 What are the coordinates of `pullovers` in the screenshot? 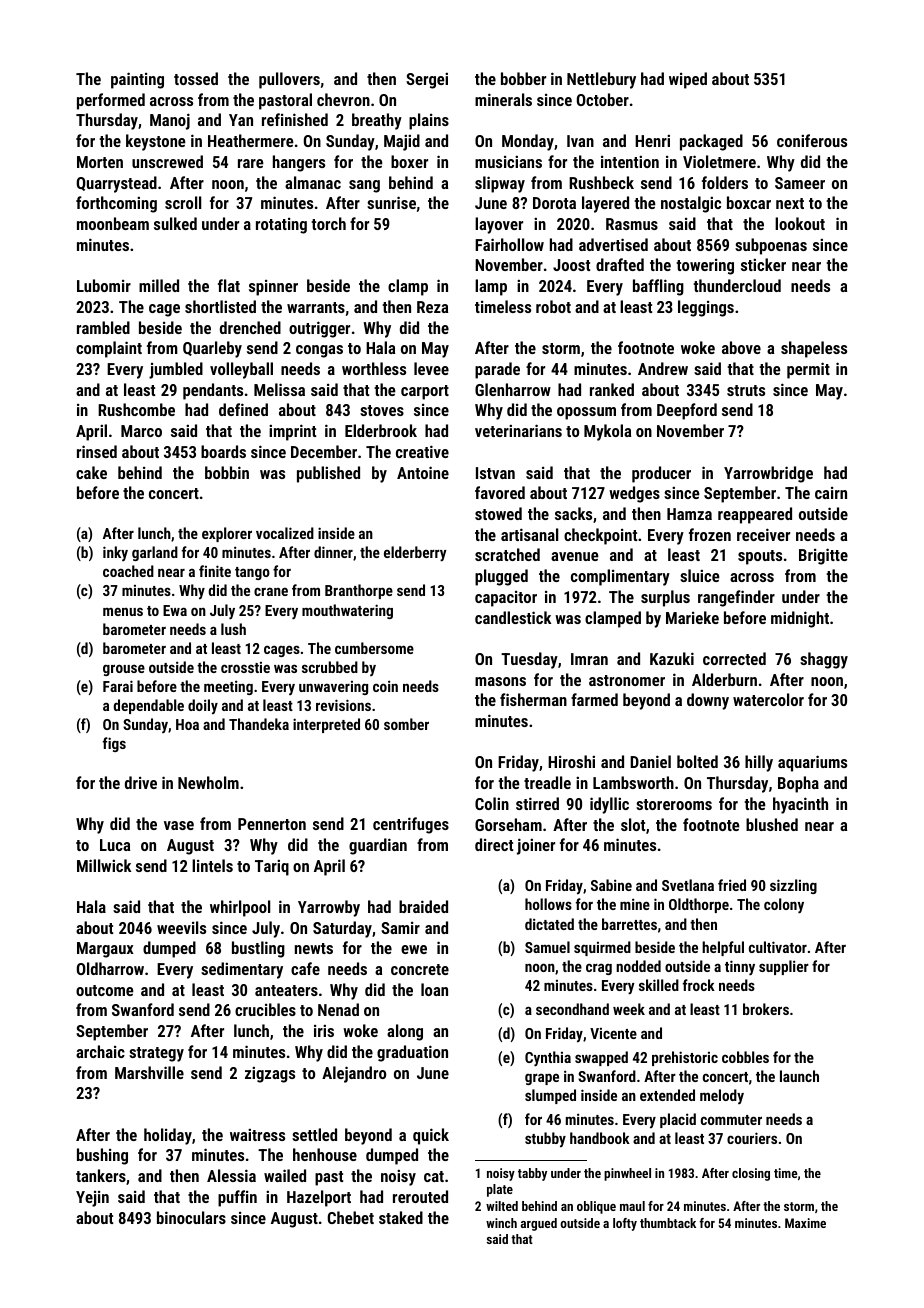 It's located at (289, 80).
